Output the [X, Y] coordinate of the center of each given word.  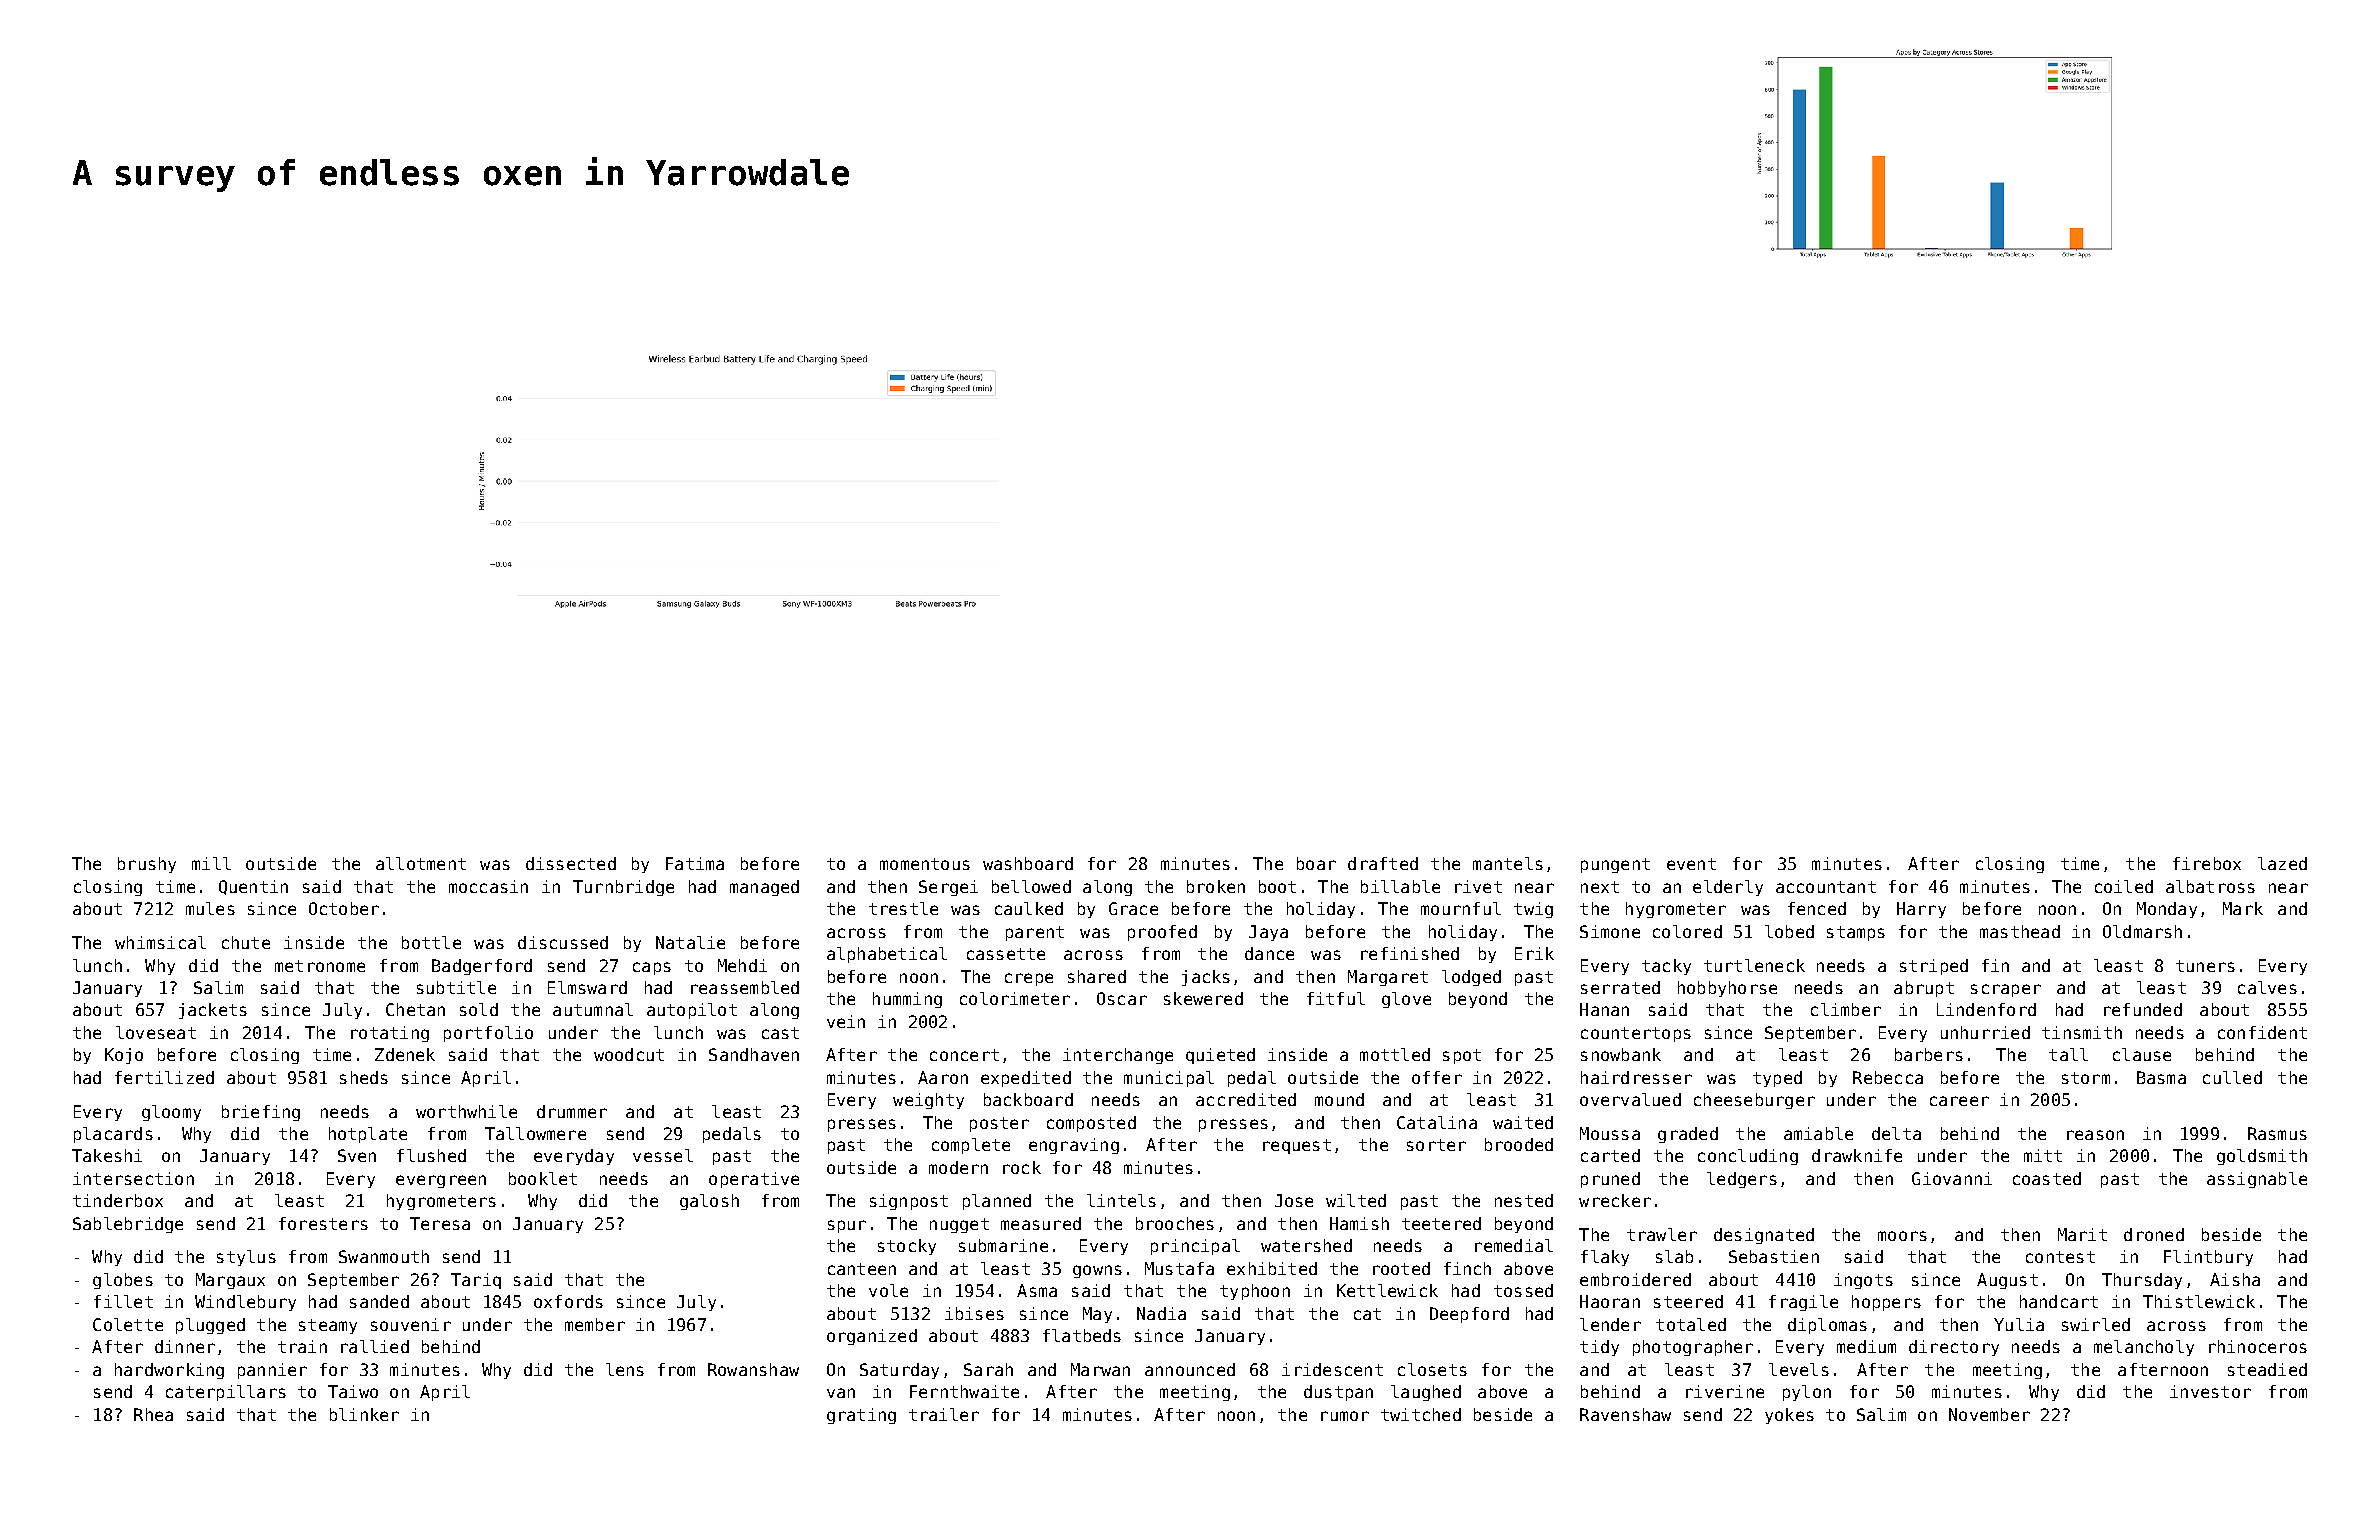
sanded [379, 1301]
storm [2086, 1078]
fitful [1336, 998]
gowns [1097, 1271]
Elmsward [587, 987]
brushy [147, 865]
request [1297, 1146]
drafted [1383, 863]
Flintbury [2208, 1258]
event [1691, 864]
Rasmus [2277, 1133]
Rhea [153, 1414]
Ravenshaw [1625, 1414]
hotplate [368, 1135]
